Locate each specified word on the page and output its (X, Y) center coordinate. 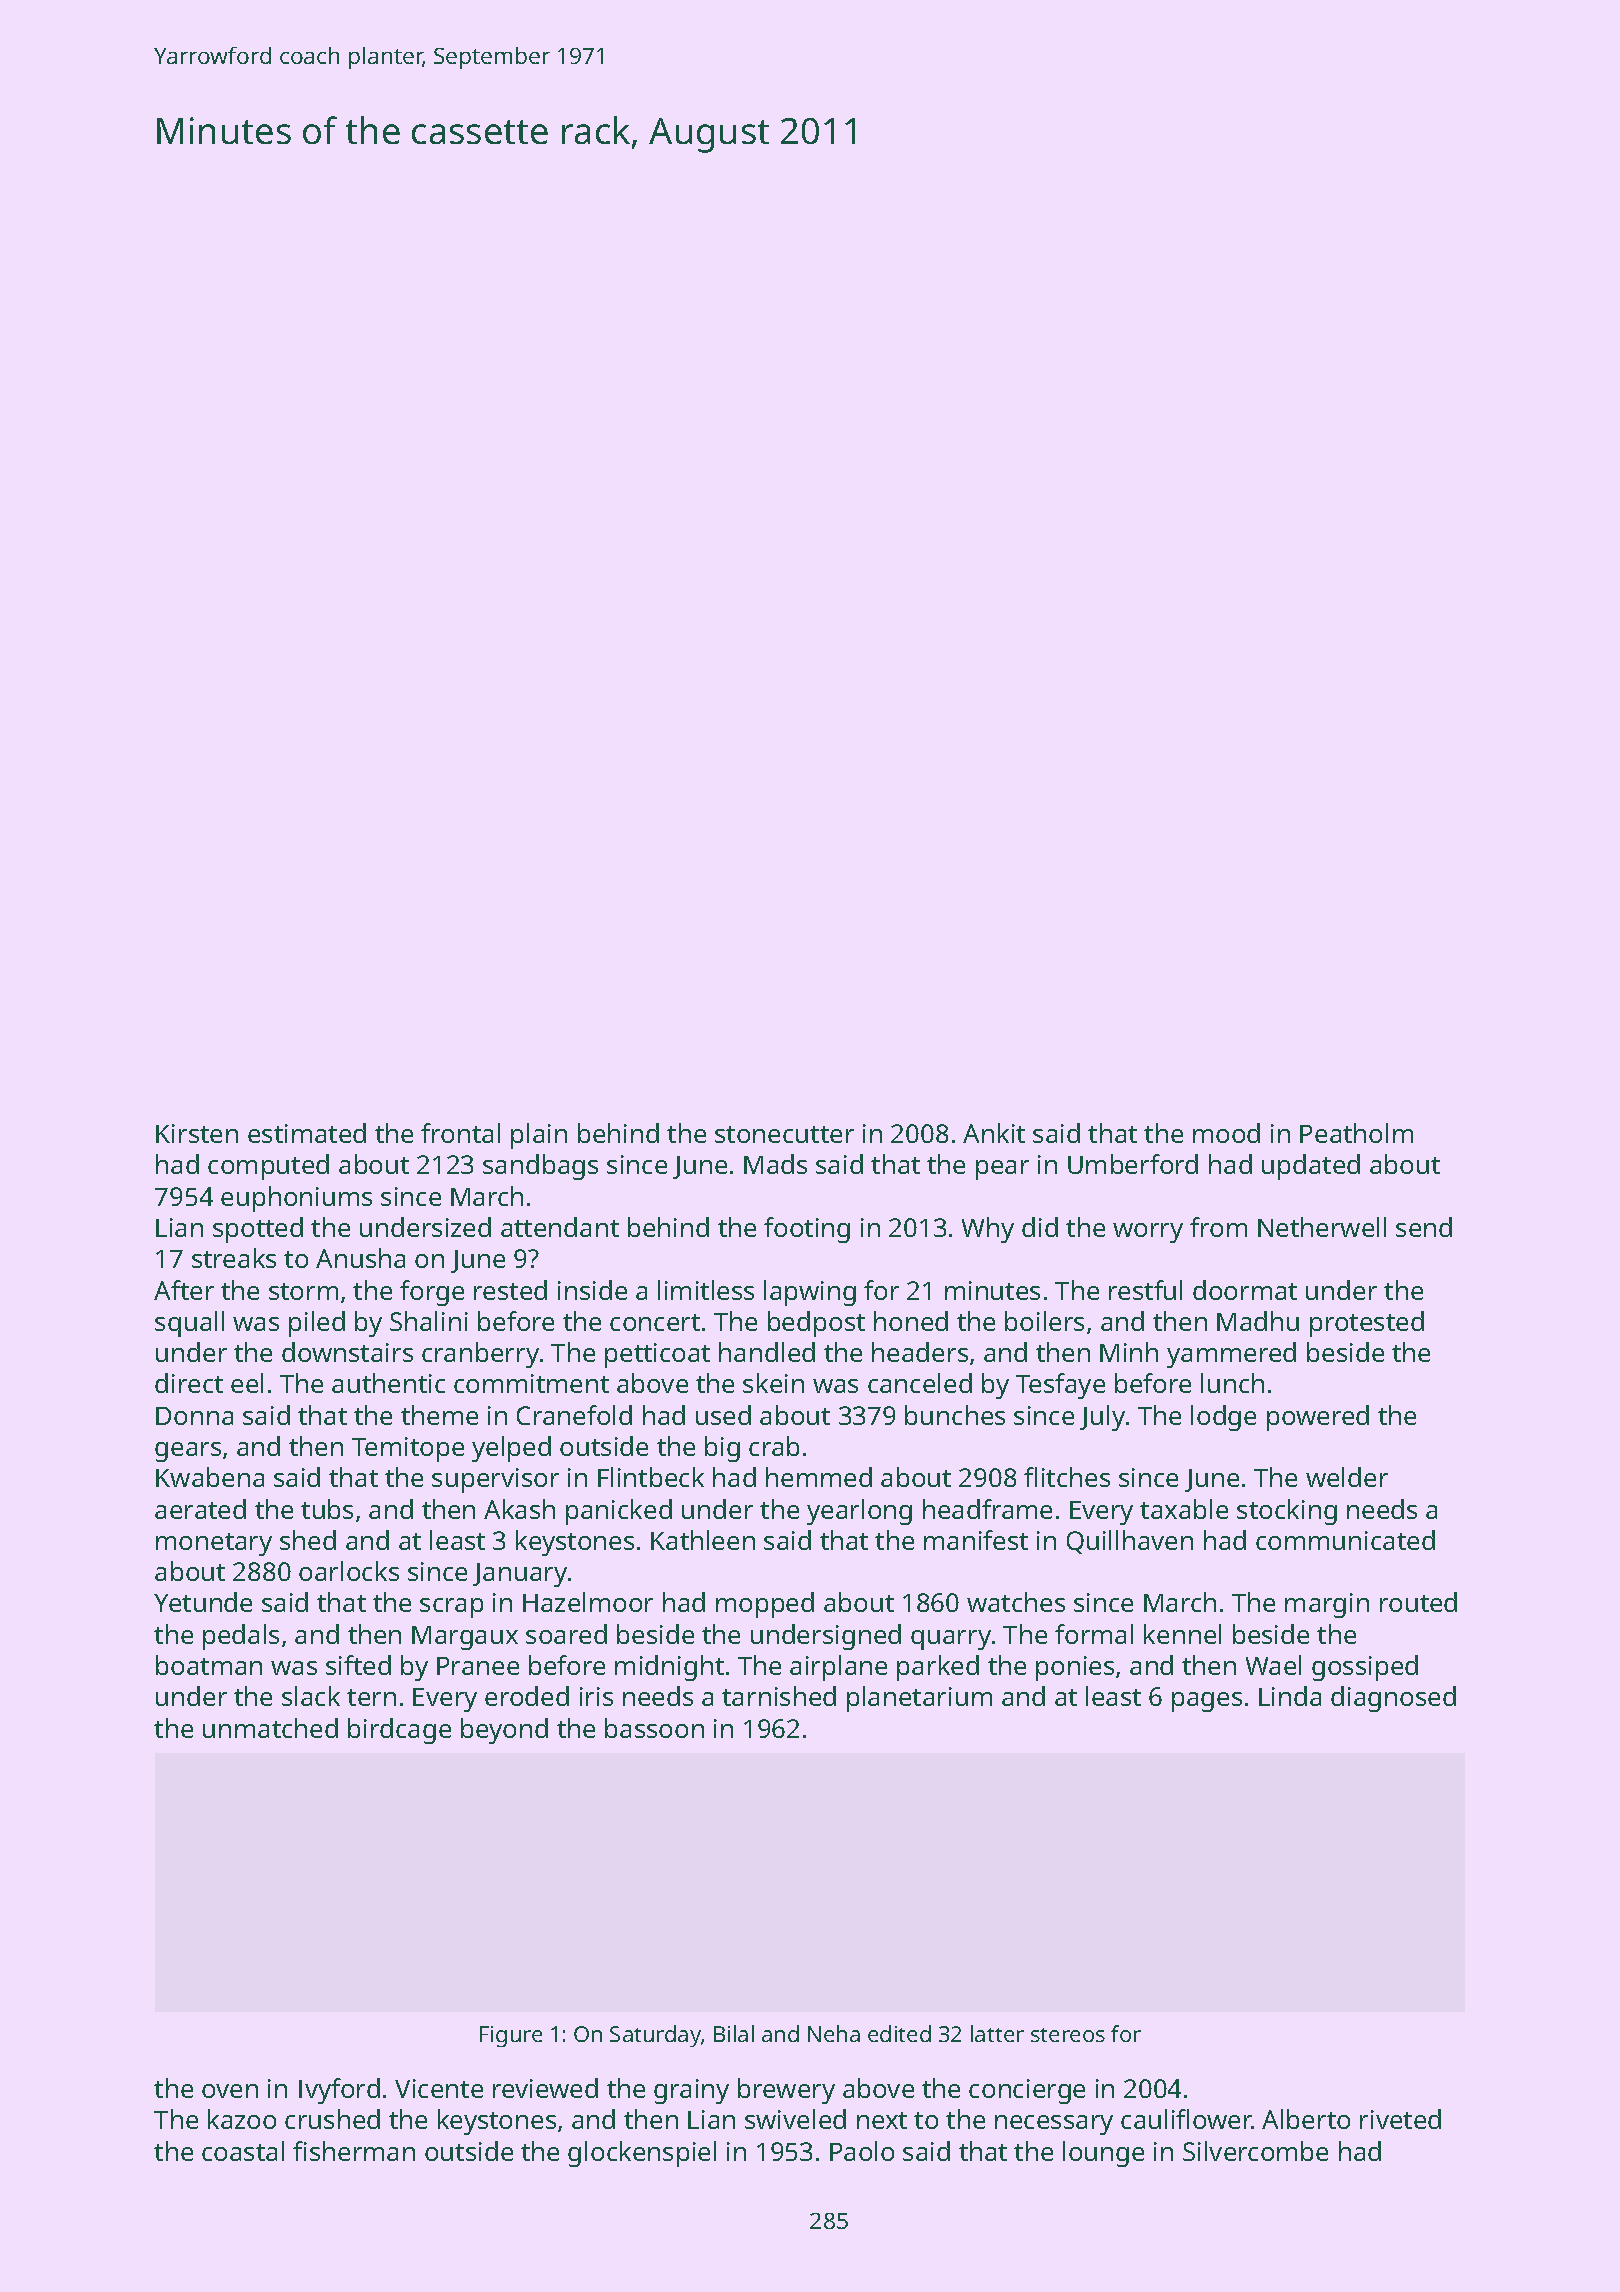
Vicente (439, 2088)
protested (1367, 1324)
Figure (511, 2036)
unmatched (270, 1728)
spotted (258, 1230)
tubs (327, 1509)
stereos (1068, 2035)
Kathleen (703, 1540)
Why (988, 1230)
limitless (706, 1290)
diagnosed (1393, 1699)
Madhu (1258, 1321)
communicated (1345, 1540)
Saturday (655, 2036)
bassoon (654, 1728)
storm (303, 1291)
